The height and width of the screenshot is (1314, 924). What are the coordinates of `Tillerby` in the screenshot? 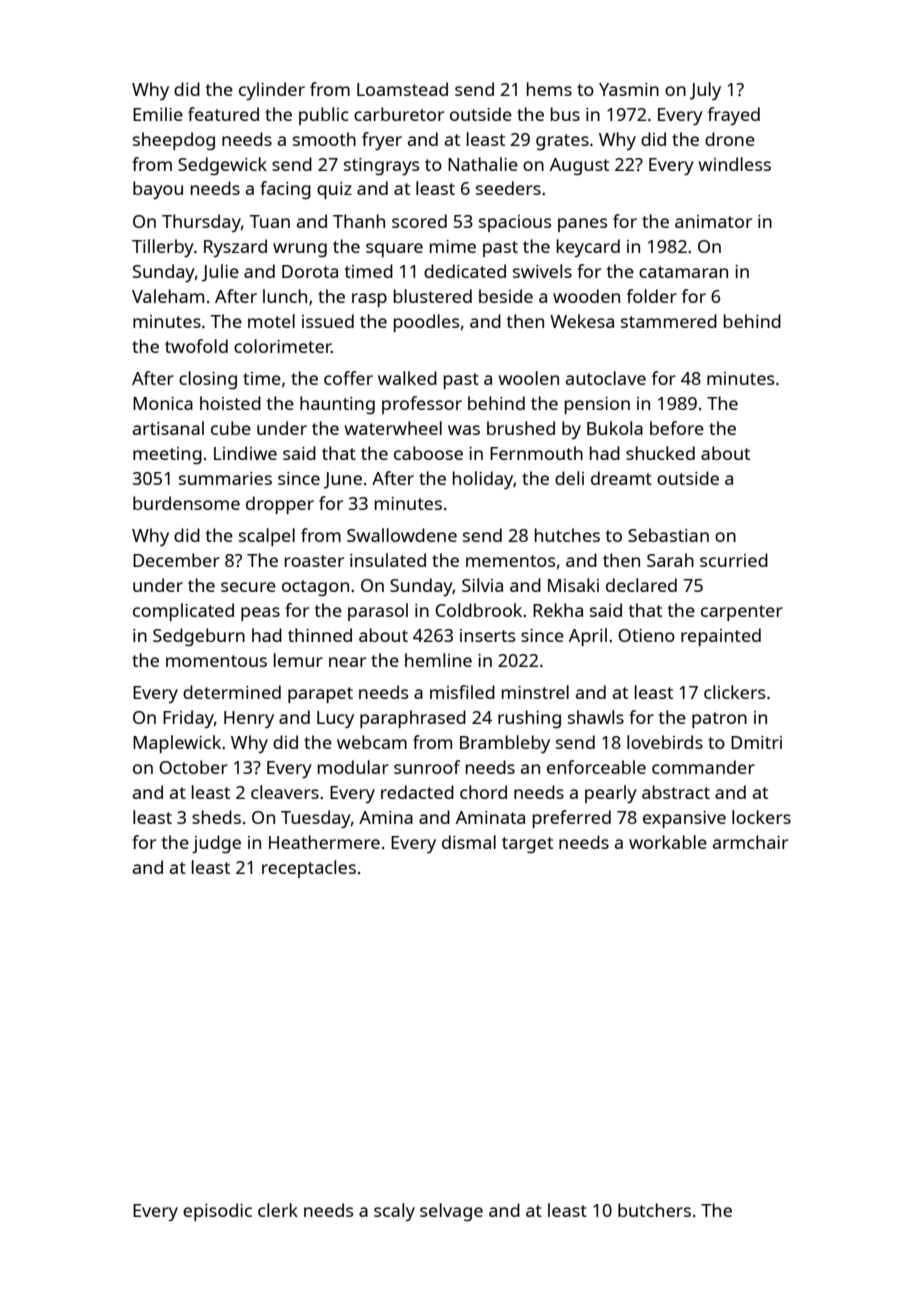 It's located at (163, 248).
